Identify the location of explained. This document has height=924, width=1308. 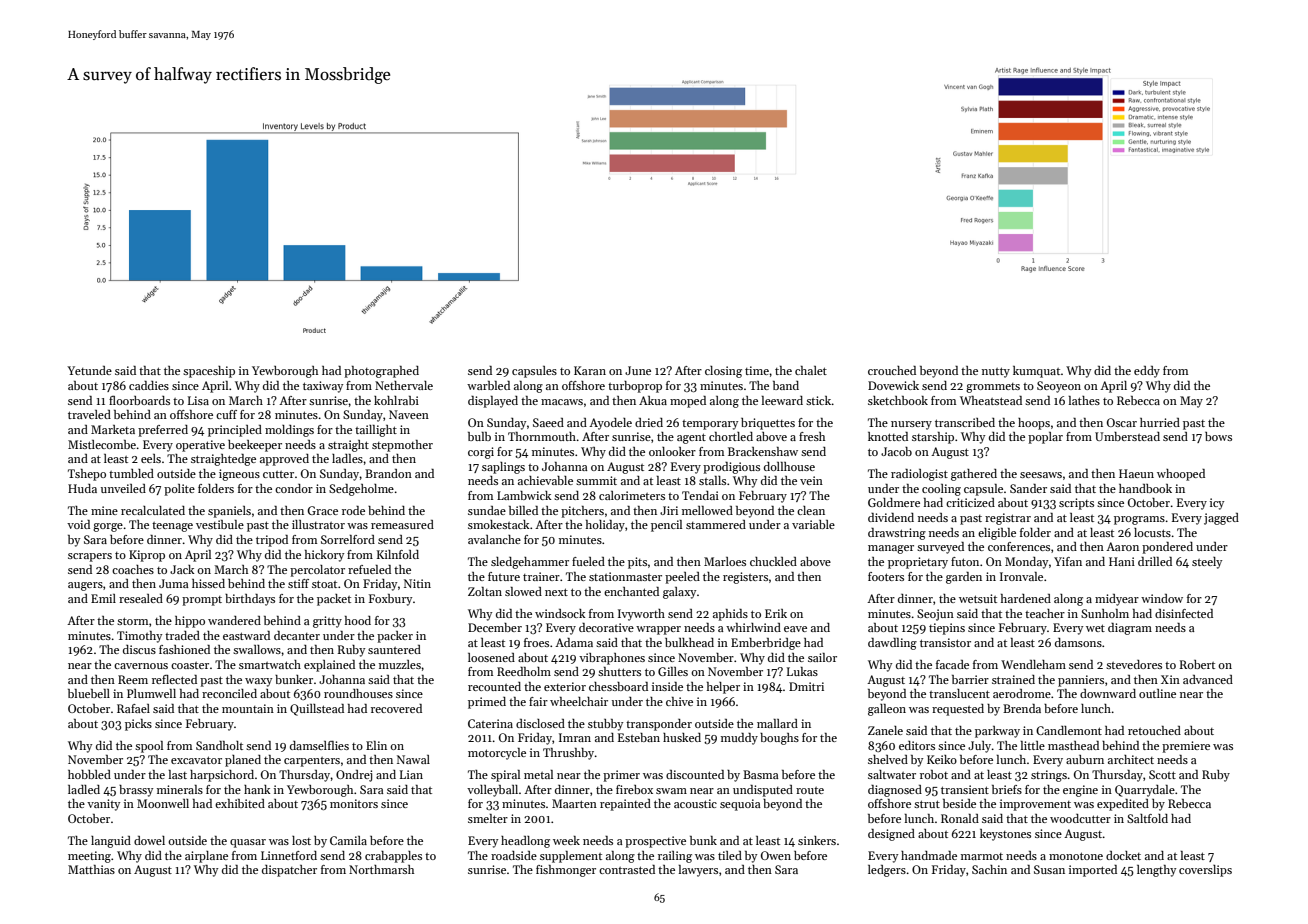
(329, 666).
